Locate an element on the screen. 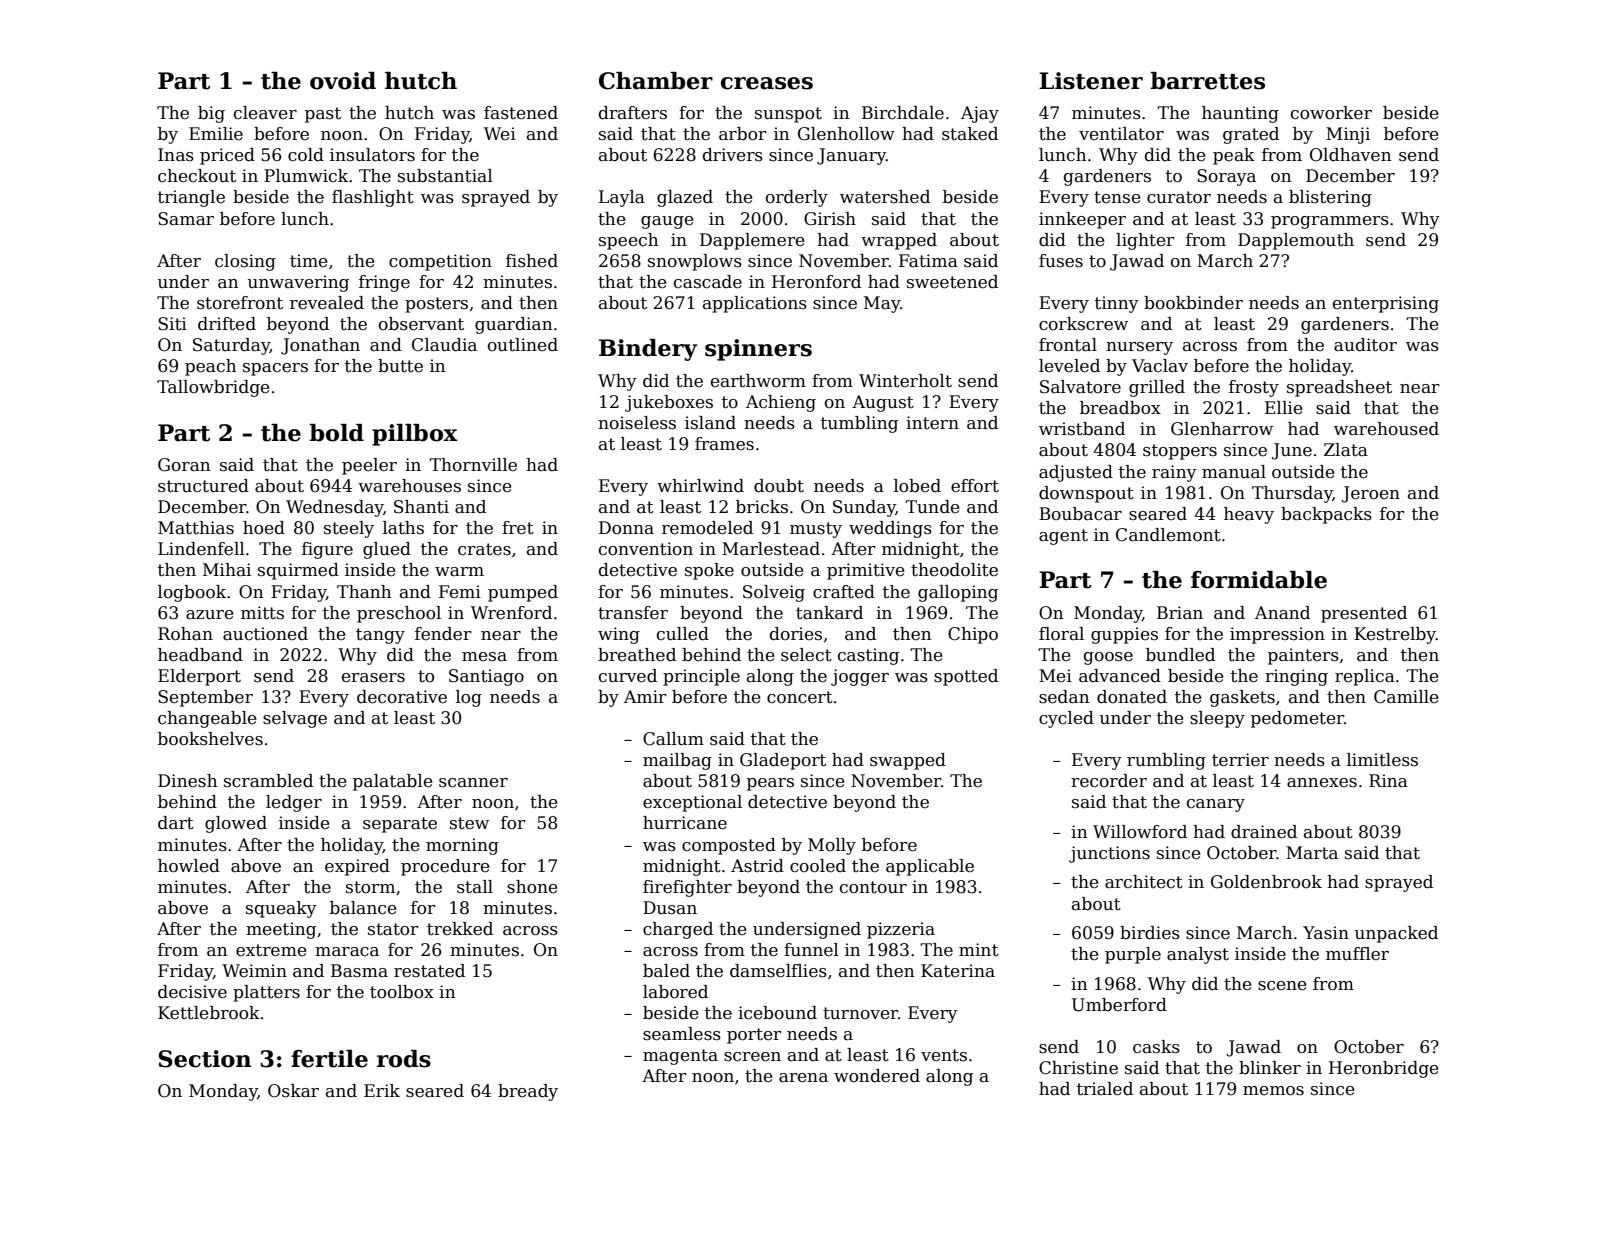  applicable is located at coordinates (930, 867).
